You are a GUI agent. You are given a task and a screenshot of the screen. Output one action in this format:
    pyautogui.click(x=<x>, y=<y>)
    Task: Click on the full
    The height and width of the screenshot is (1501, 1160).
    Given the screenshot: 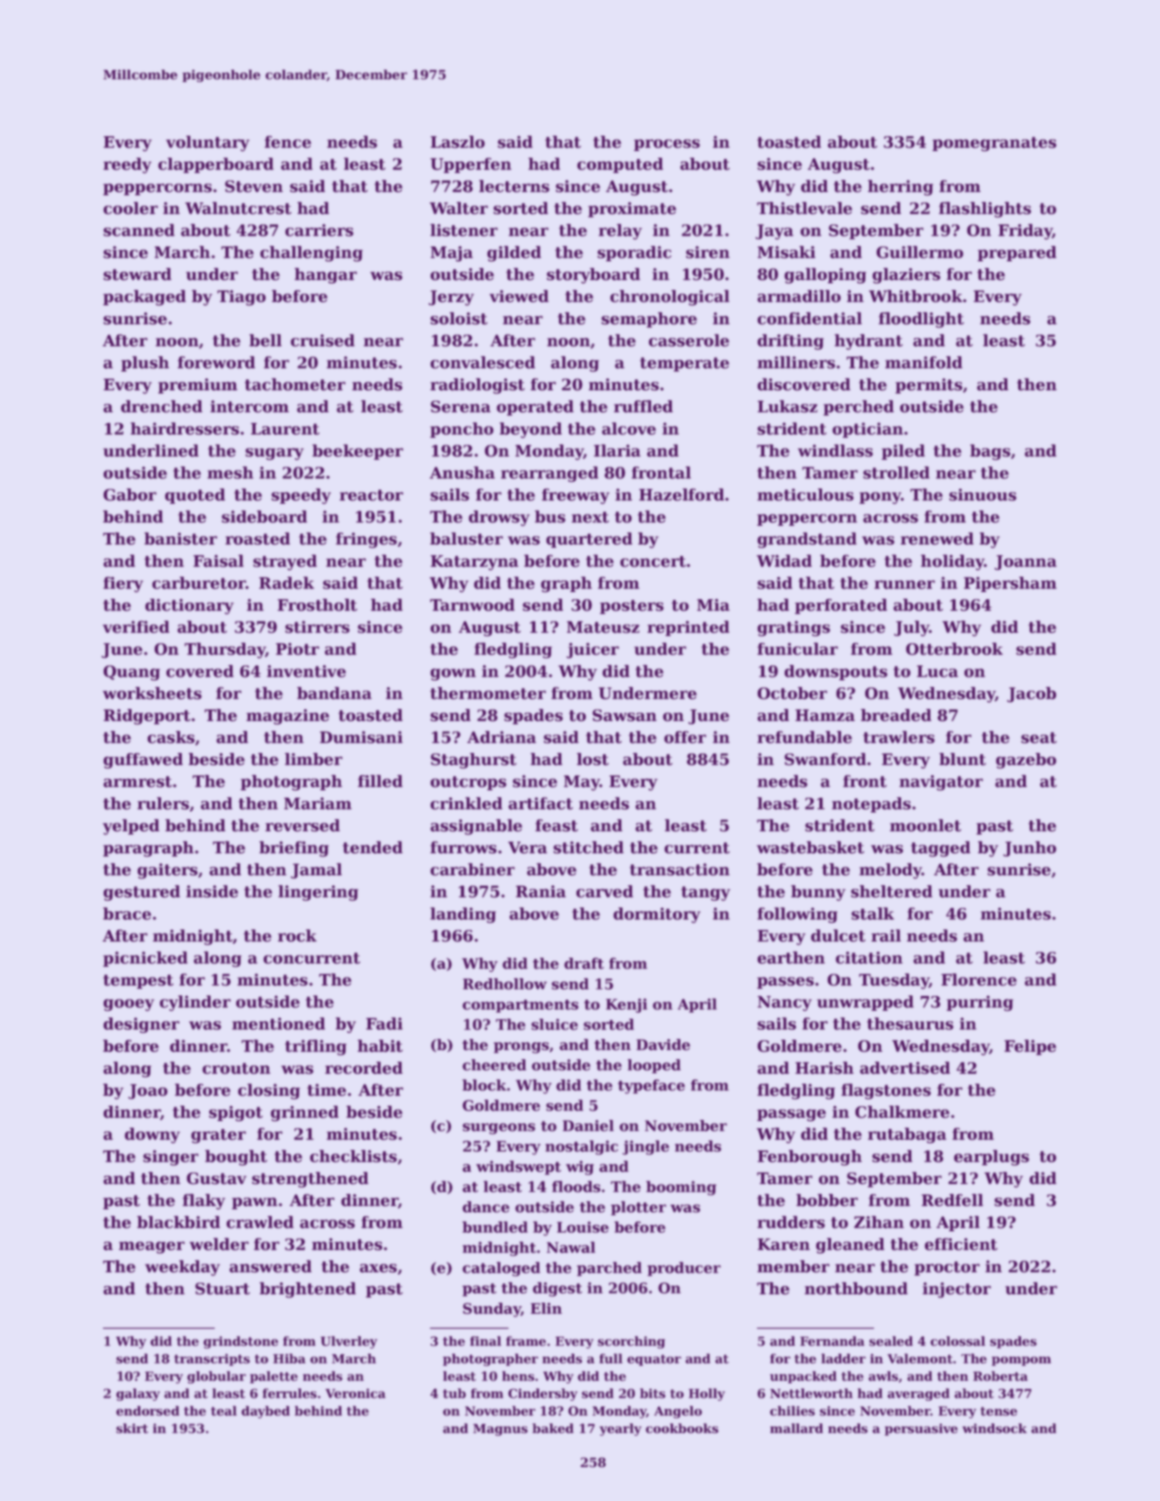 What is the action you would take?
    pyautogui.click(x=610, y=1358)
